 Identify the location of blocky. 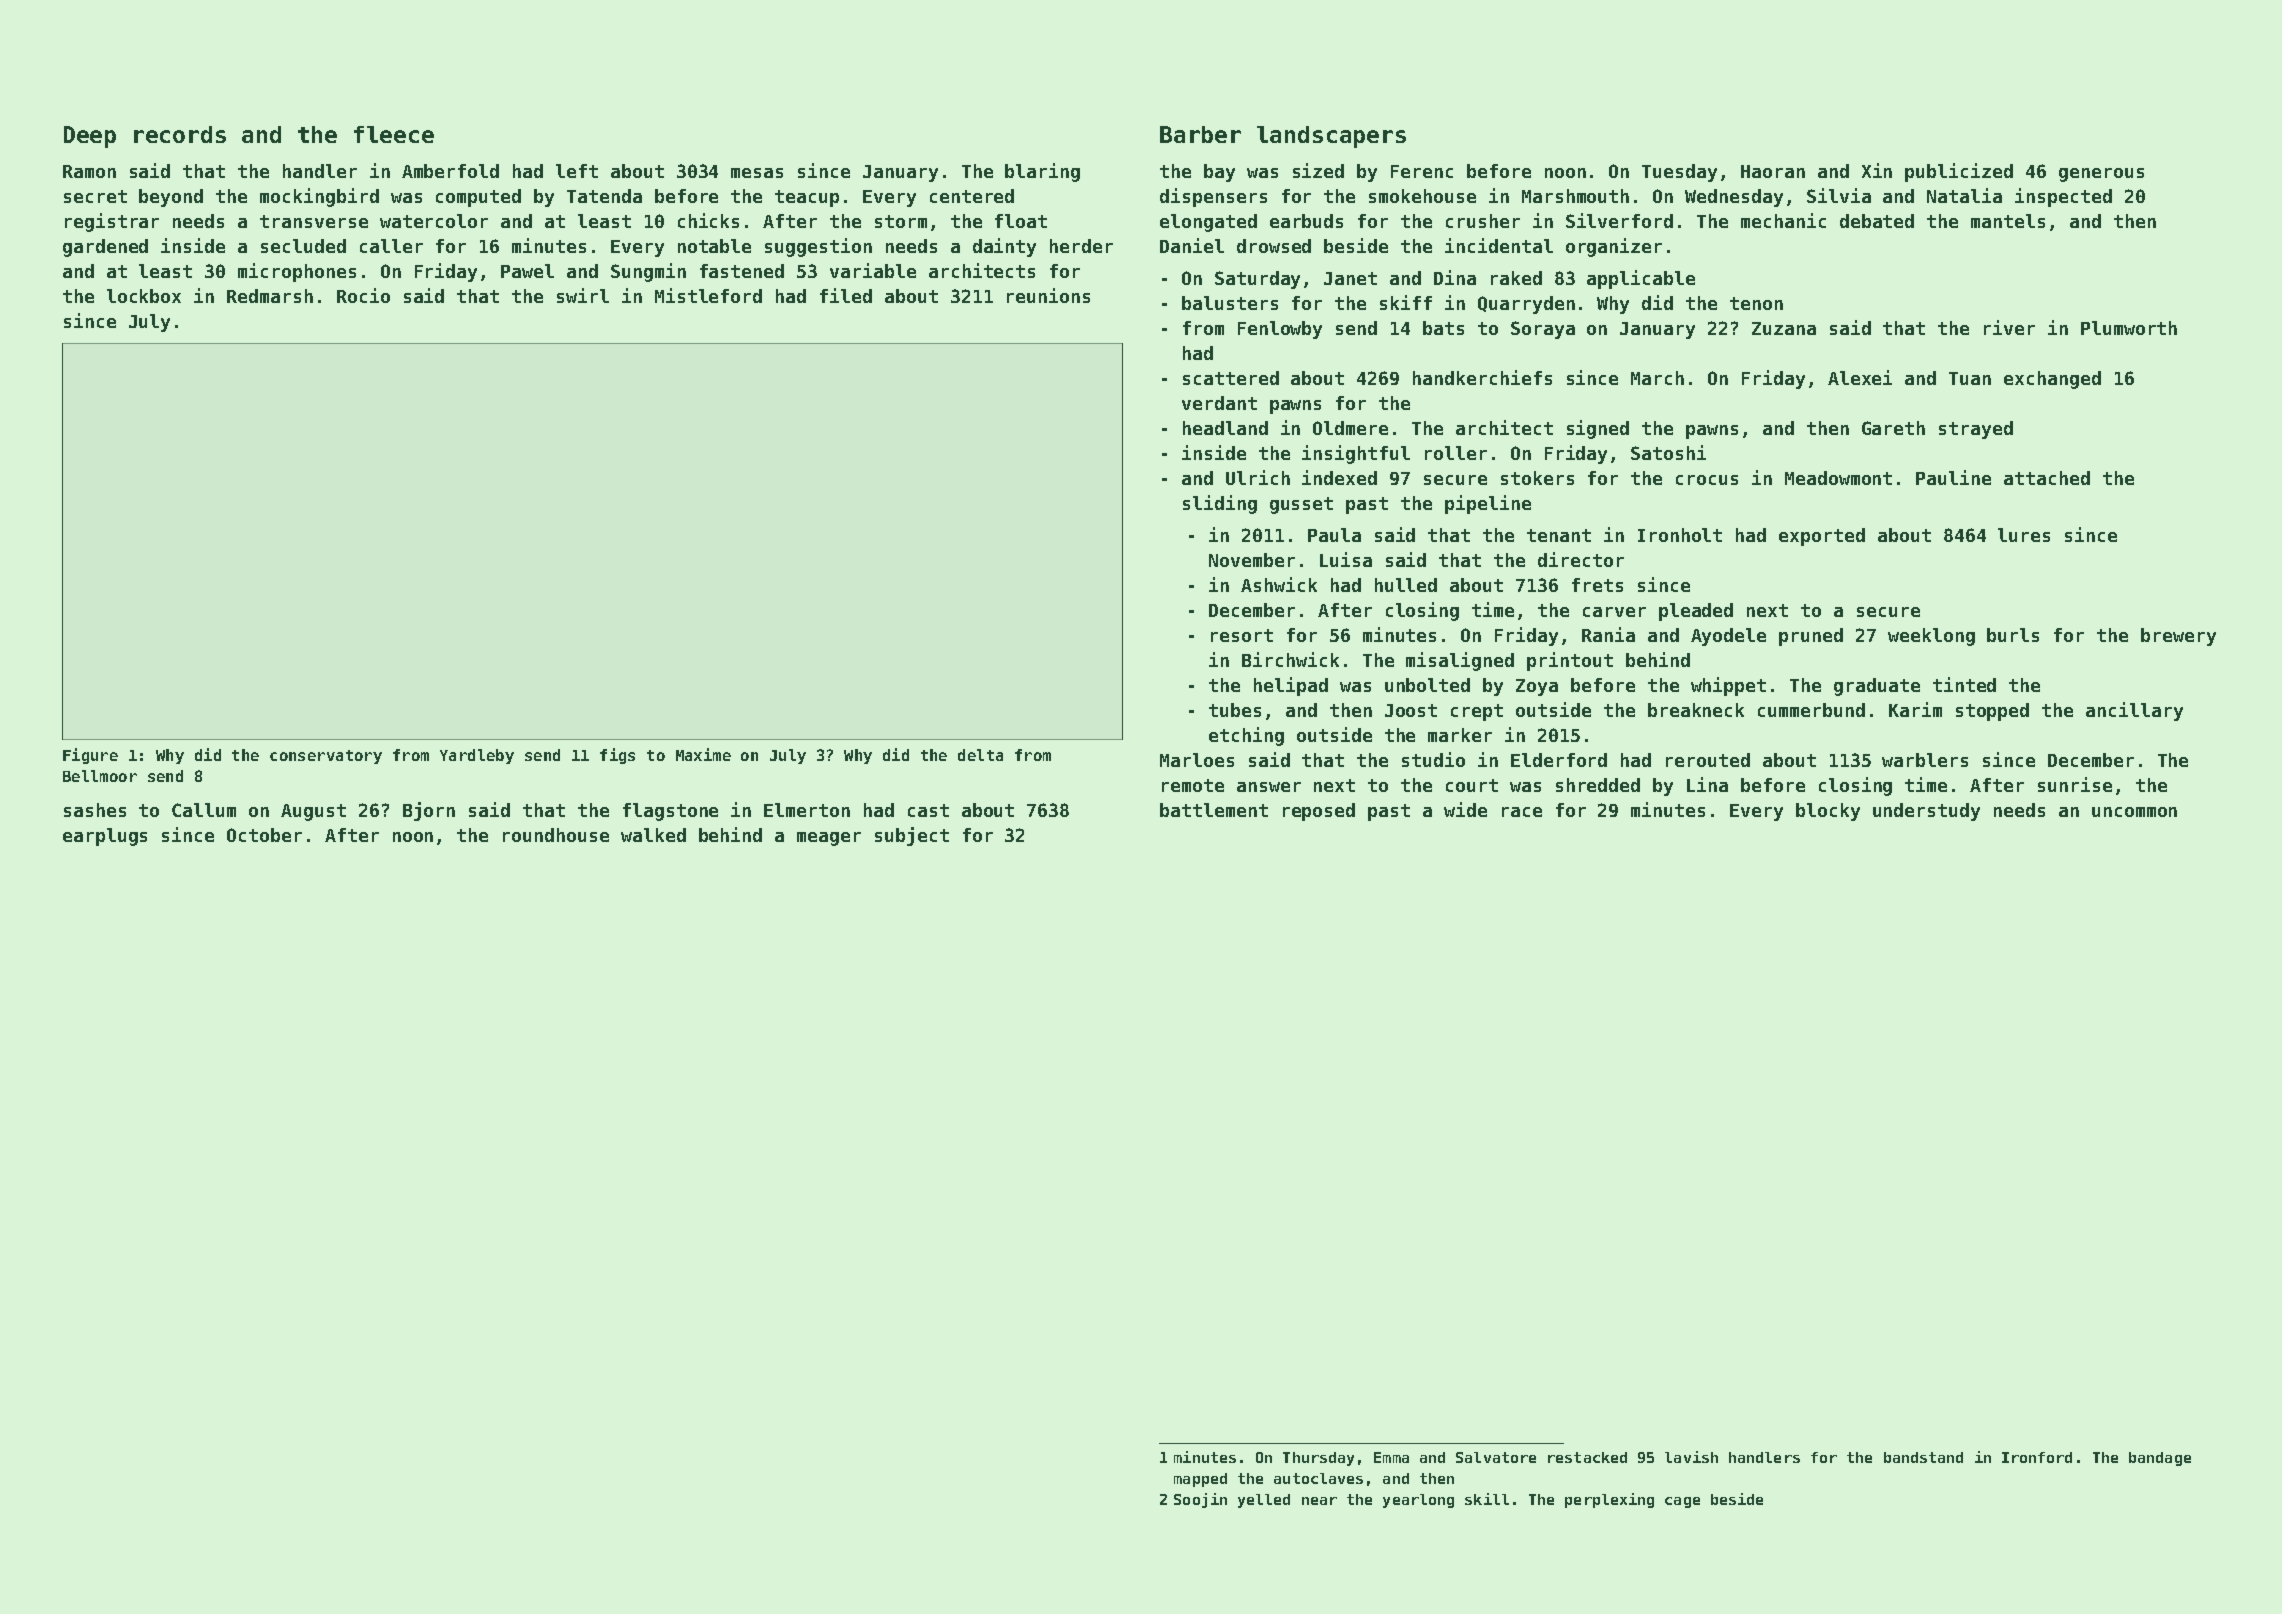
(1828, 812).
